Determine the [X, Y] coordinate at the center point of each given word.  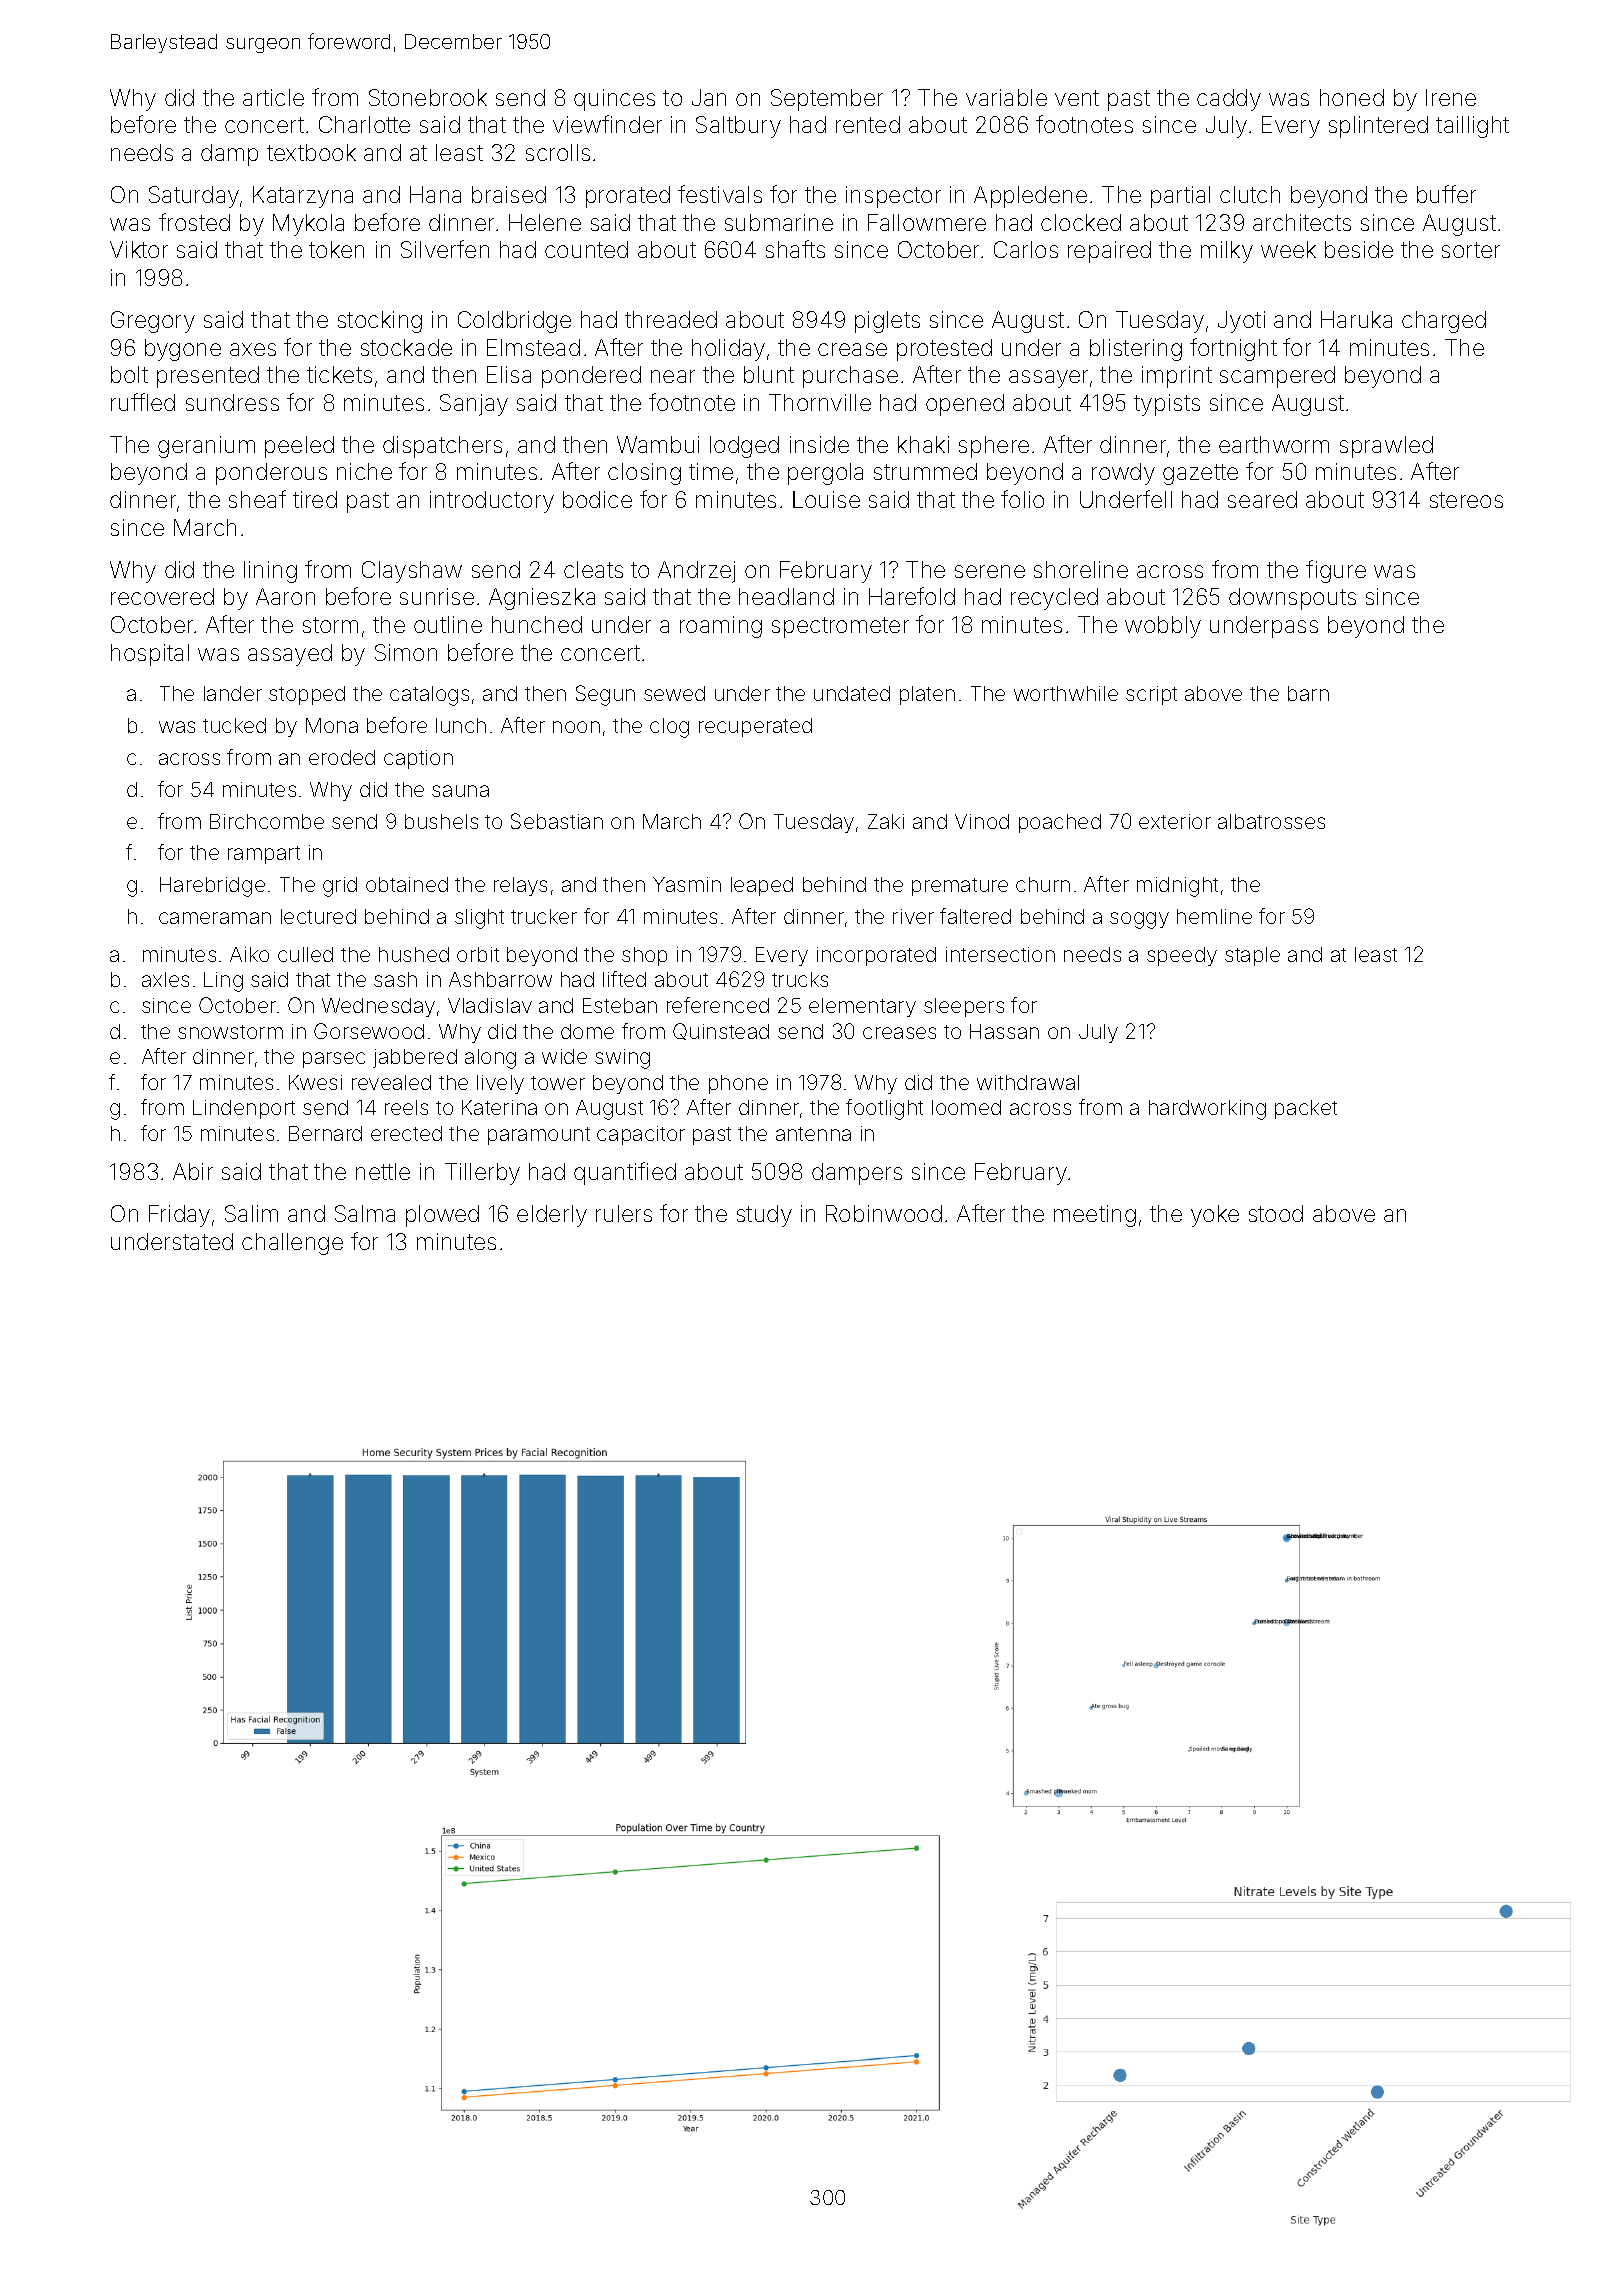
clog [669, 728]
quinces [614, 100]
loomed [966, 1107]
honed [1352, 97]
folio [1022, 499]
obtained [407, 884]
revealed [391, 1082]
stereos [1466, 500]
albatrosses [1271, 821]
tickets [339, 374]
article [273, 97]
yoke [1215, 1216]
